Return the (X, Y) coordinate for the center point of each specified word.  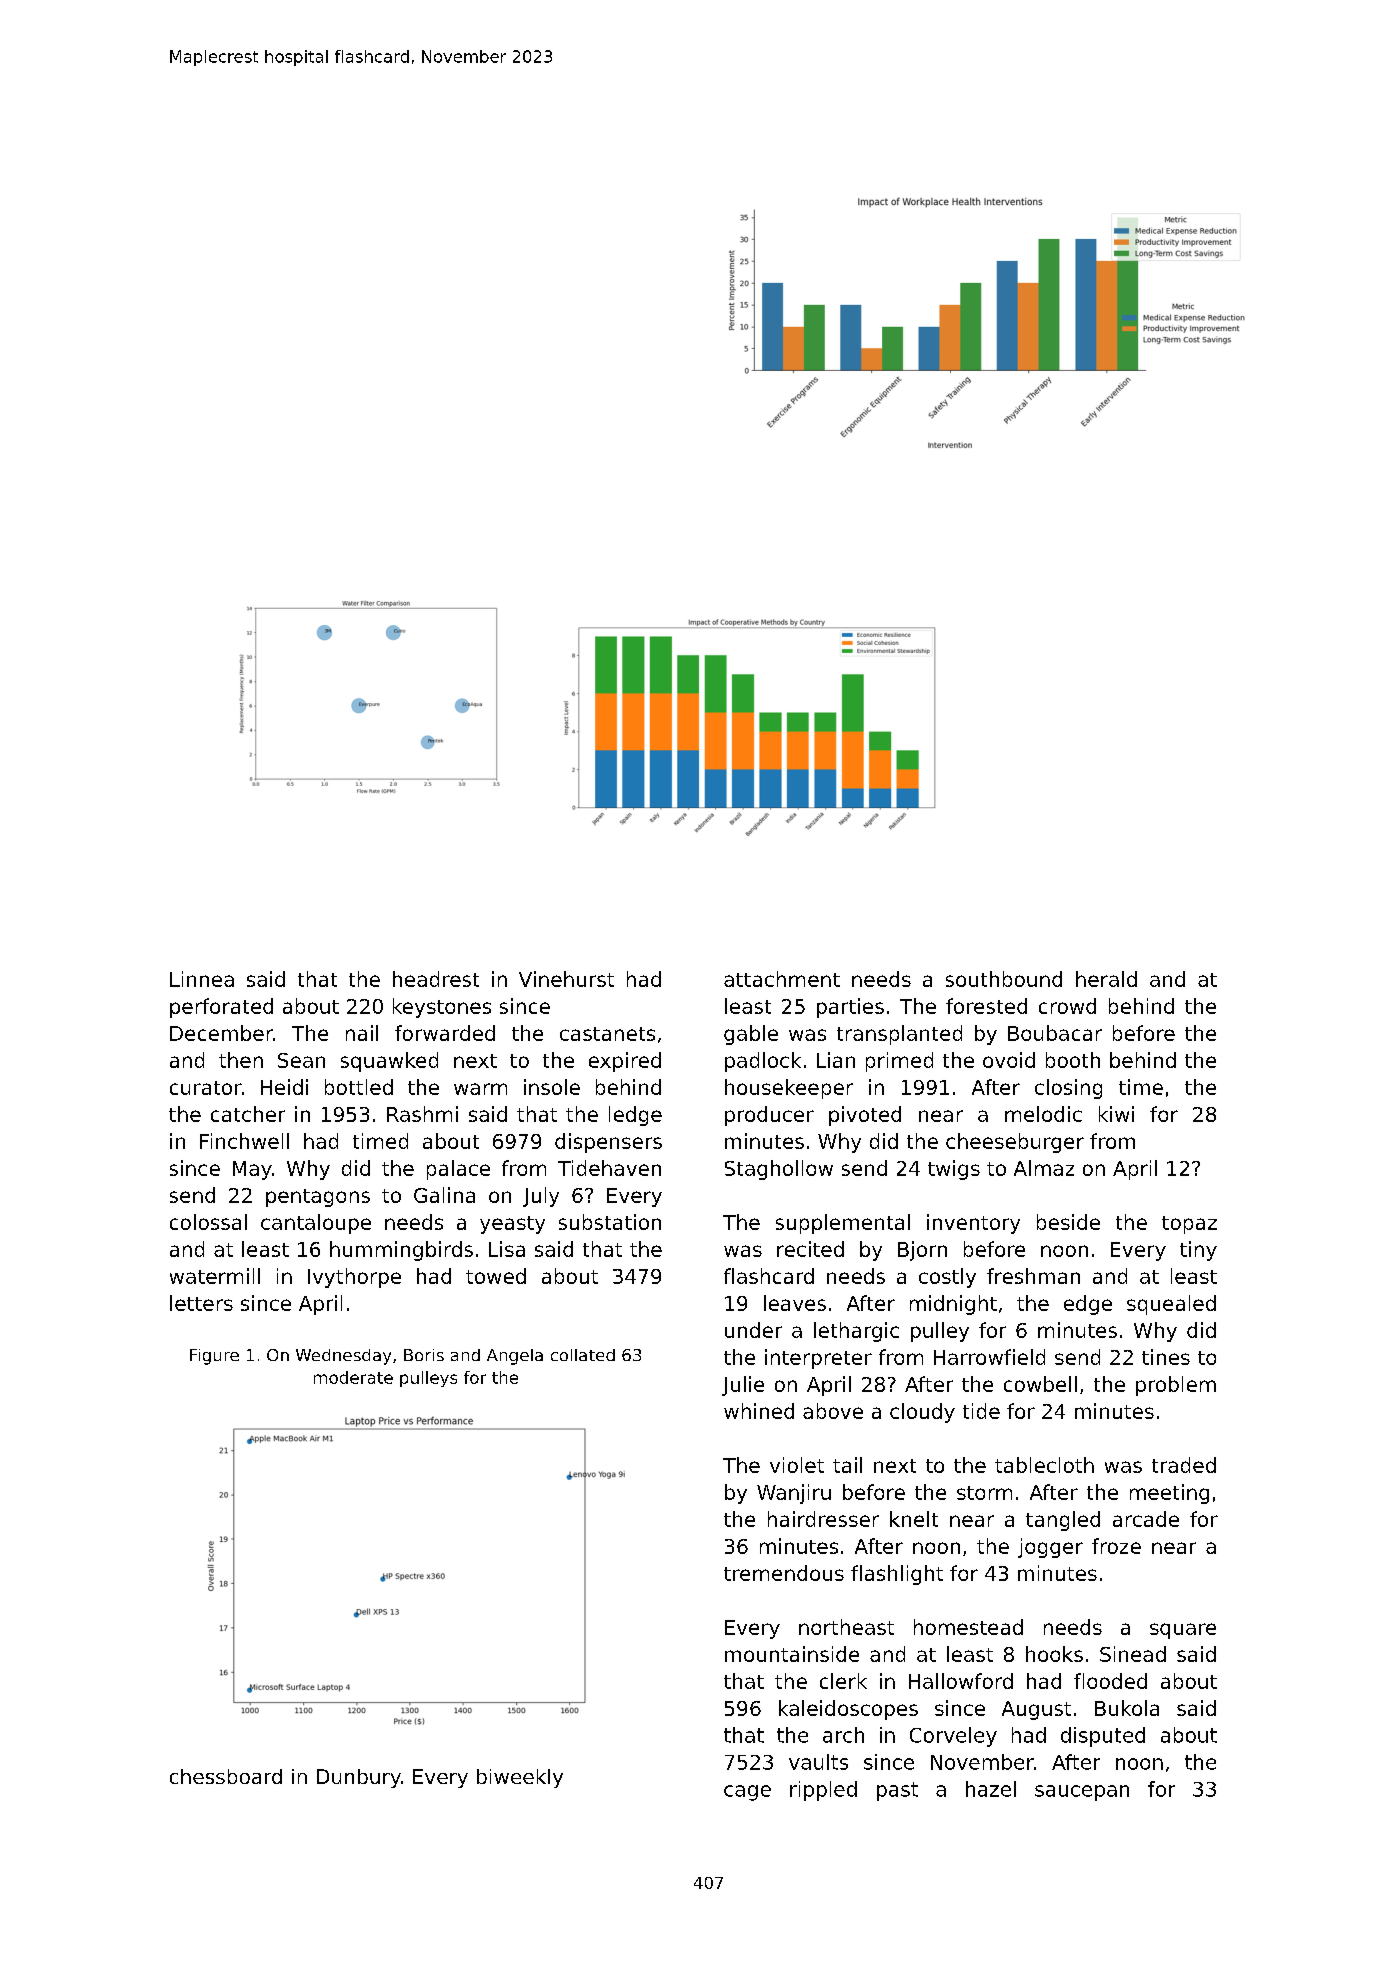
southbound (1004, 979)
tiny (1198, 1251)
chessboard (226, 1776)
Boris (424, 1355)
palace (458, 1170)
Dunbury (359, 1778)
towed (496, 1276)
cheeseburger (1015, 1143)
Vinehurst (566, 979)
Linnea (202, 979)
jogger (1050, 1548)
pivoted (865, 1116)
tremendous (784, 1573)
